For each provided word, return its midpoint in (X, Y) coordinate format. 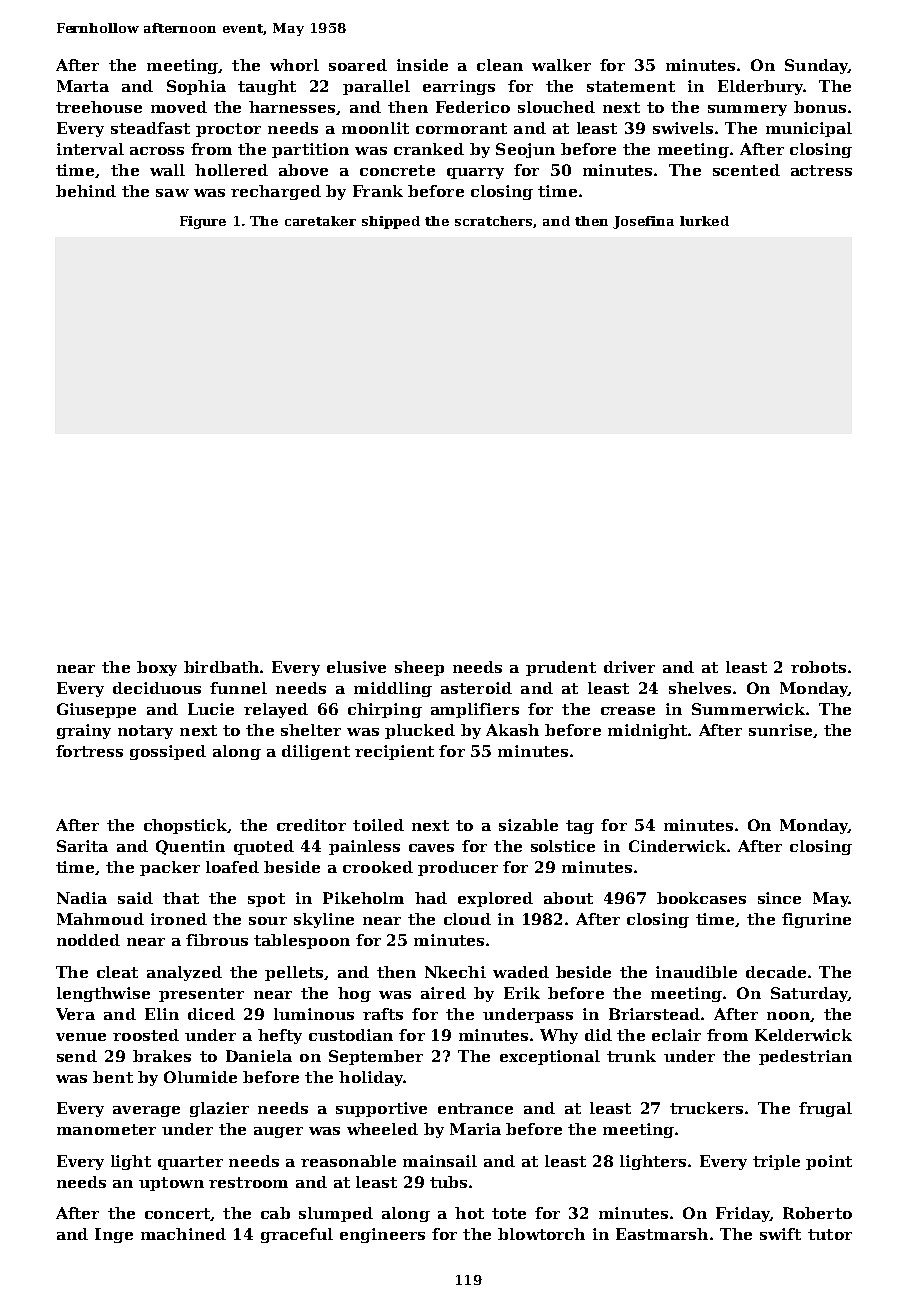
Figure (203, 222)
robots (818, 667)
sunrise (780, 730)
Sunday (816, 66)
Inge (114, 1235)
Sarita (82, 846)
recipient (394, 752)
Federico (473, 107)
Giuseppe (96, 710)
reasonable (348, 1161)
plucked (420, 731)
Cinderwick (677, 846)
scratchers (494, 222)
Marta (83, 86)
